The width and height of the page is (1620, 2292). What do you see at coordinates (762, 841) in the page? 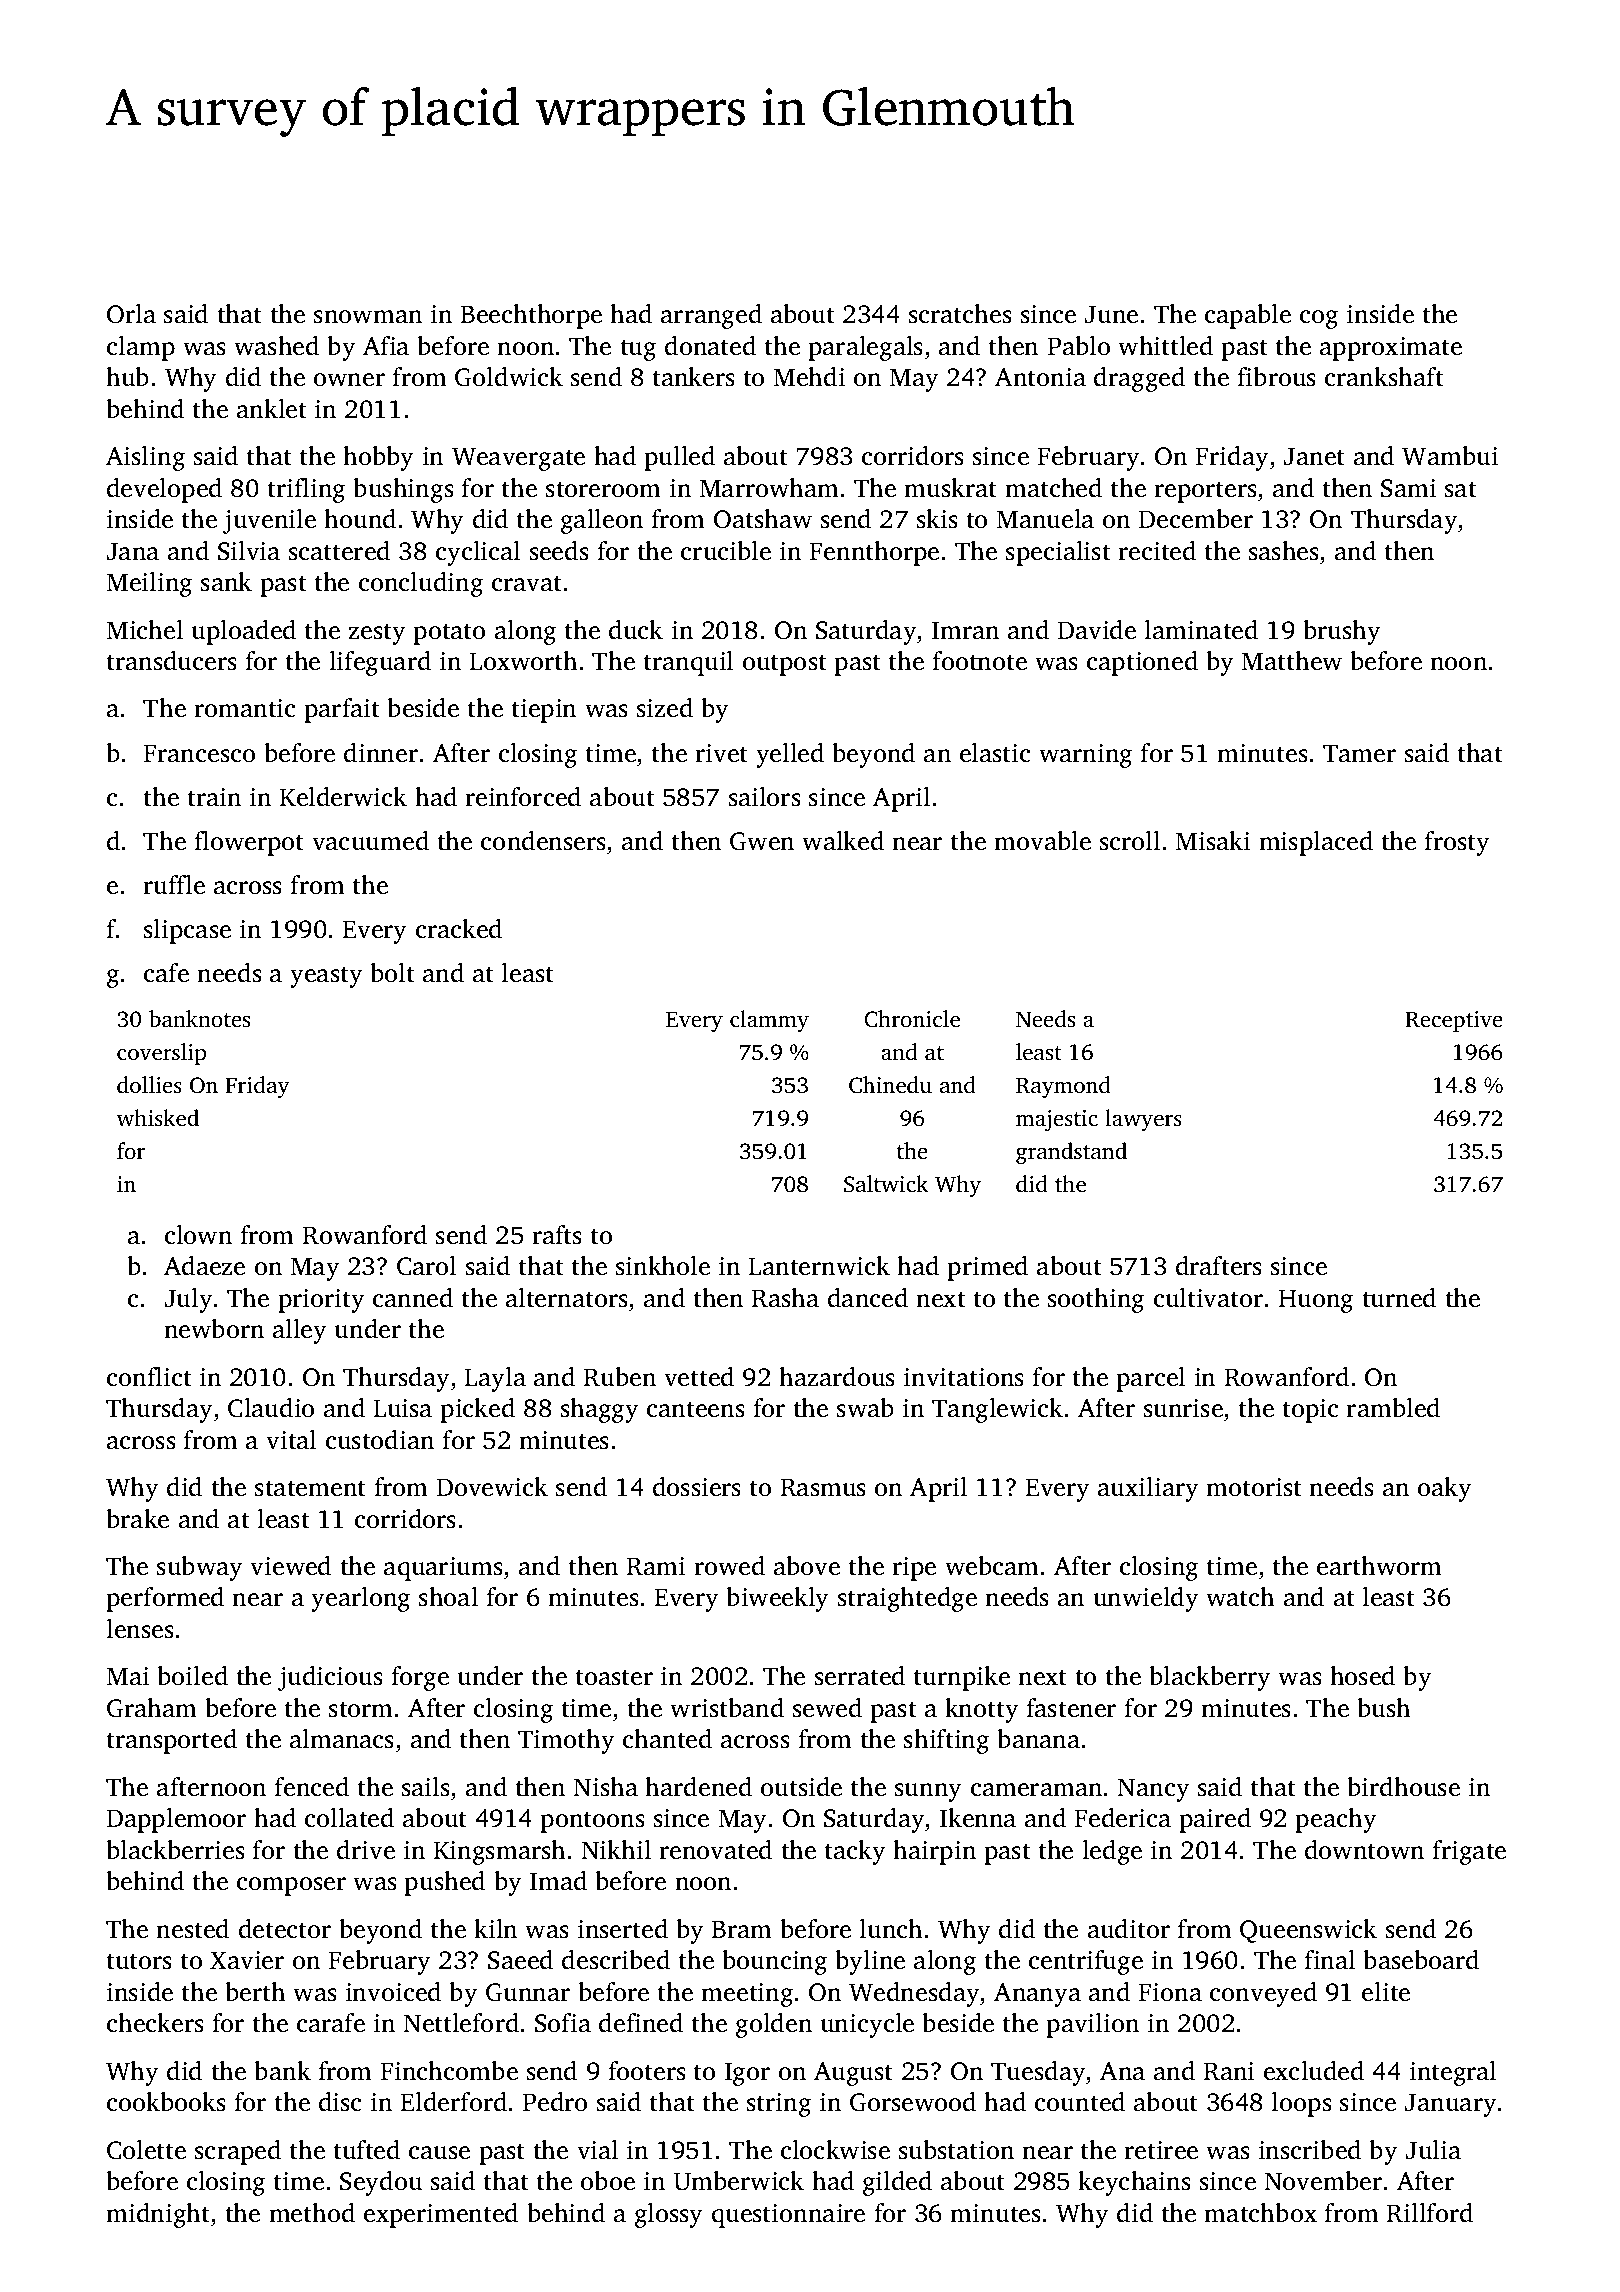
I see `Gwen` at bounding box center [762, 841].
